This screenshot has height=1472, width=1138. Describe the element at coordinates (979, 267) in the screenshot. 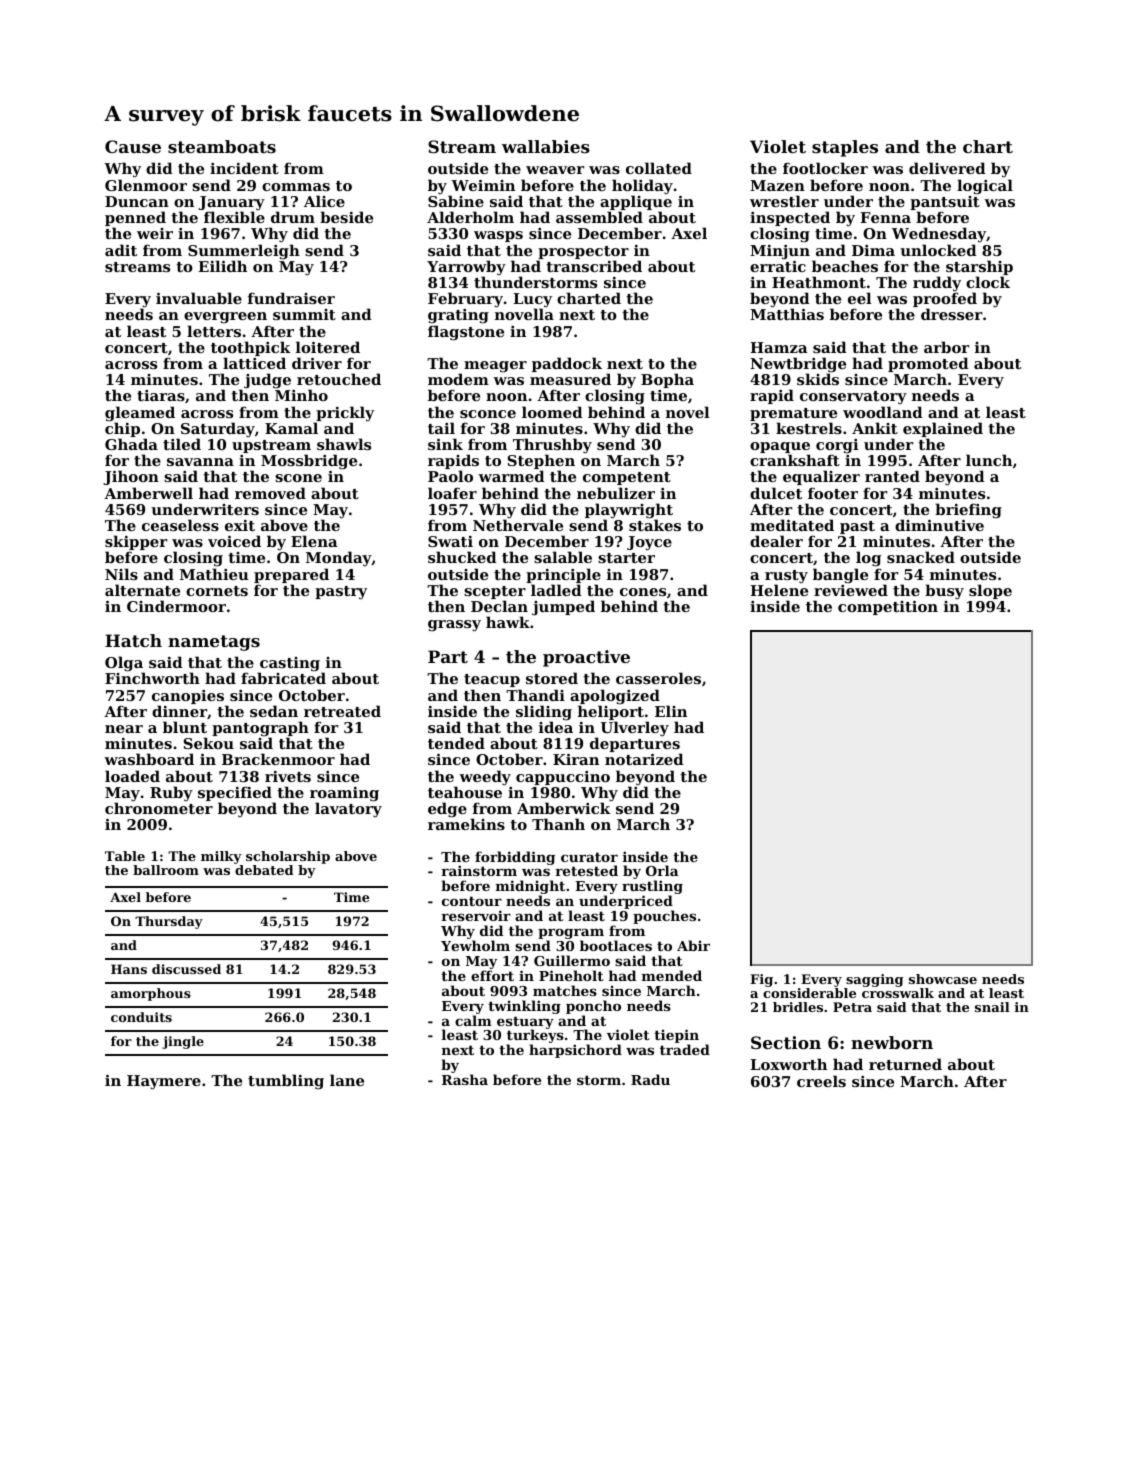

I see `starship` at that location.
